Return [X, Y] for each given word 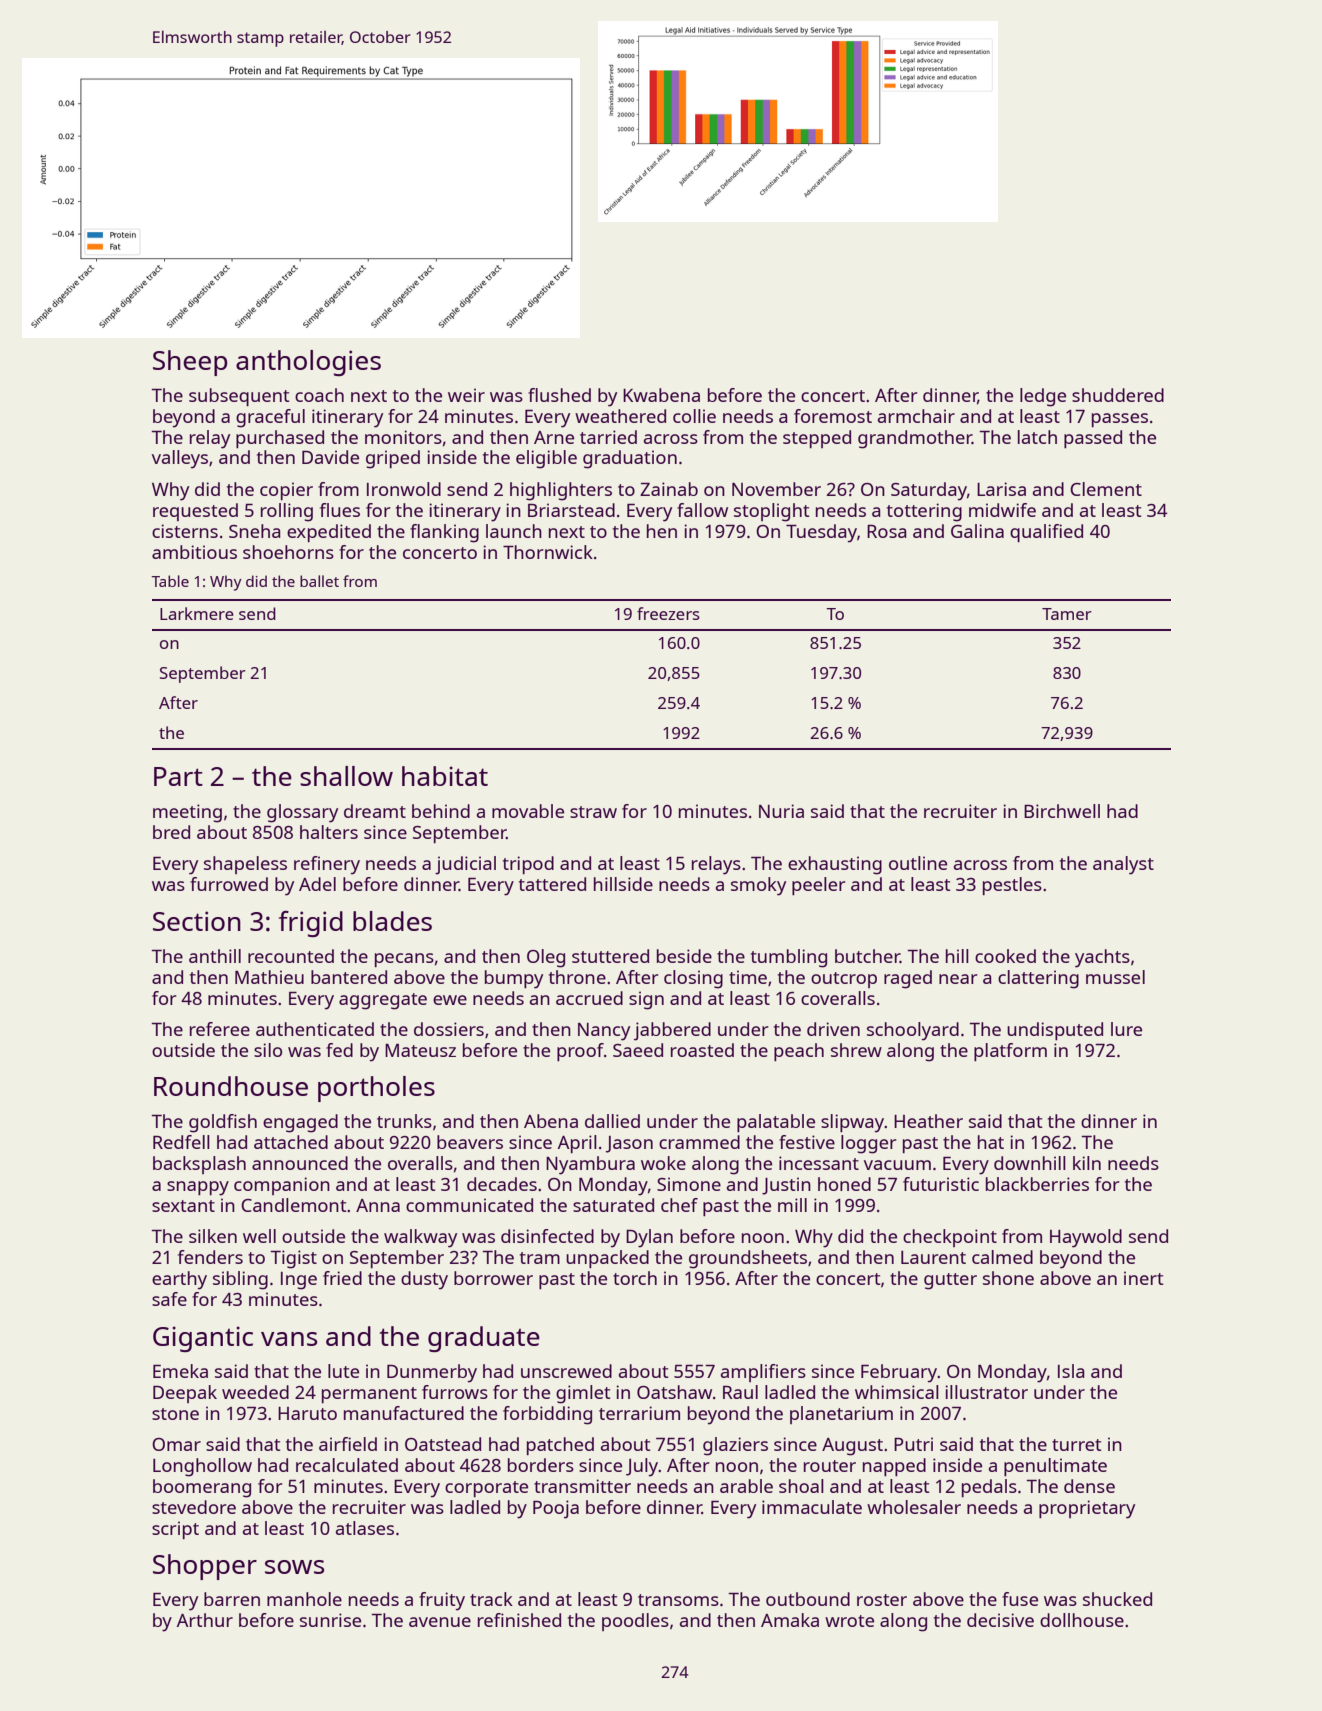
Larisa [1001, 489]
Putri [913, 1444]
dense [1089, 1486]
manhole [304, 1599]
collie [694, 416]
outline [918, 863]
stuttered [610, 956]
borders [541, 1465]
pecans [404, 960]
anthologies [308, 363]
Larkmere [197, 613]
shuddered [1118, 395]
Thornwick [548, 552]
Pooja [556, 1509]
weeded [255, 1392]
